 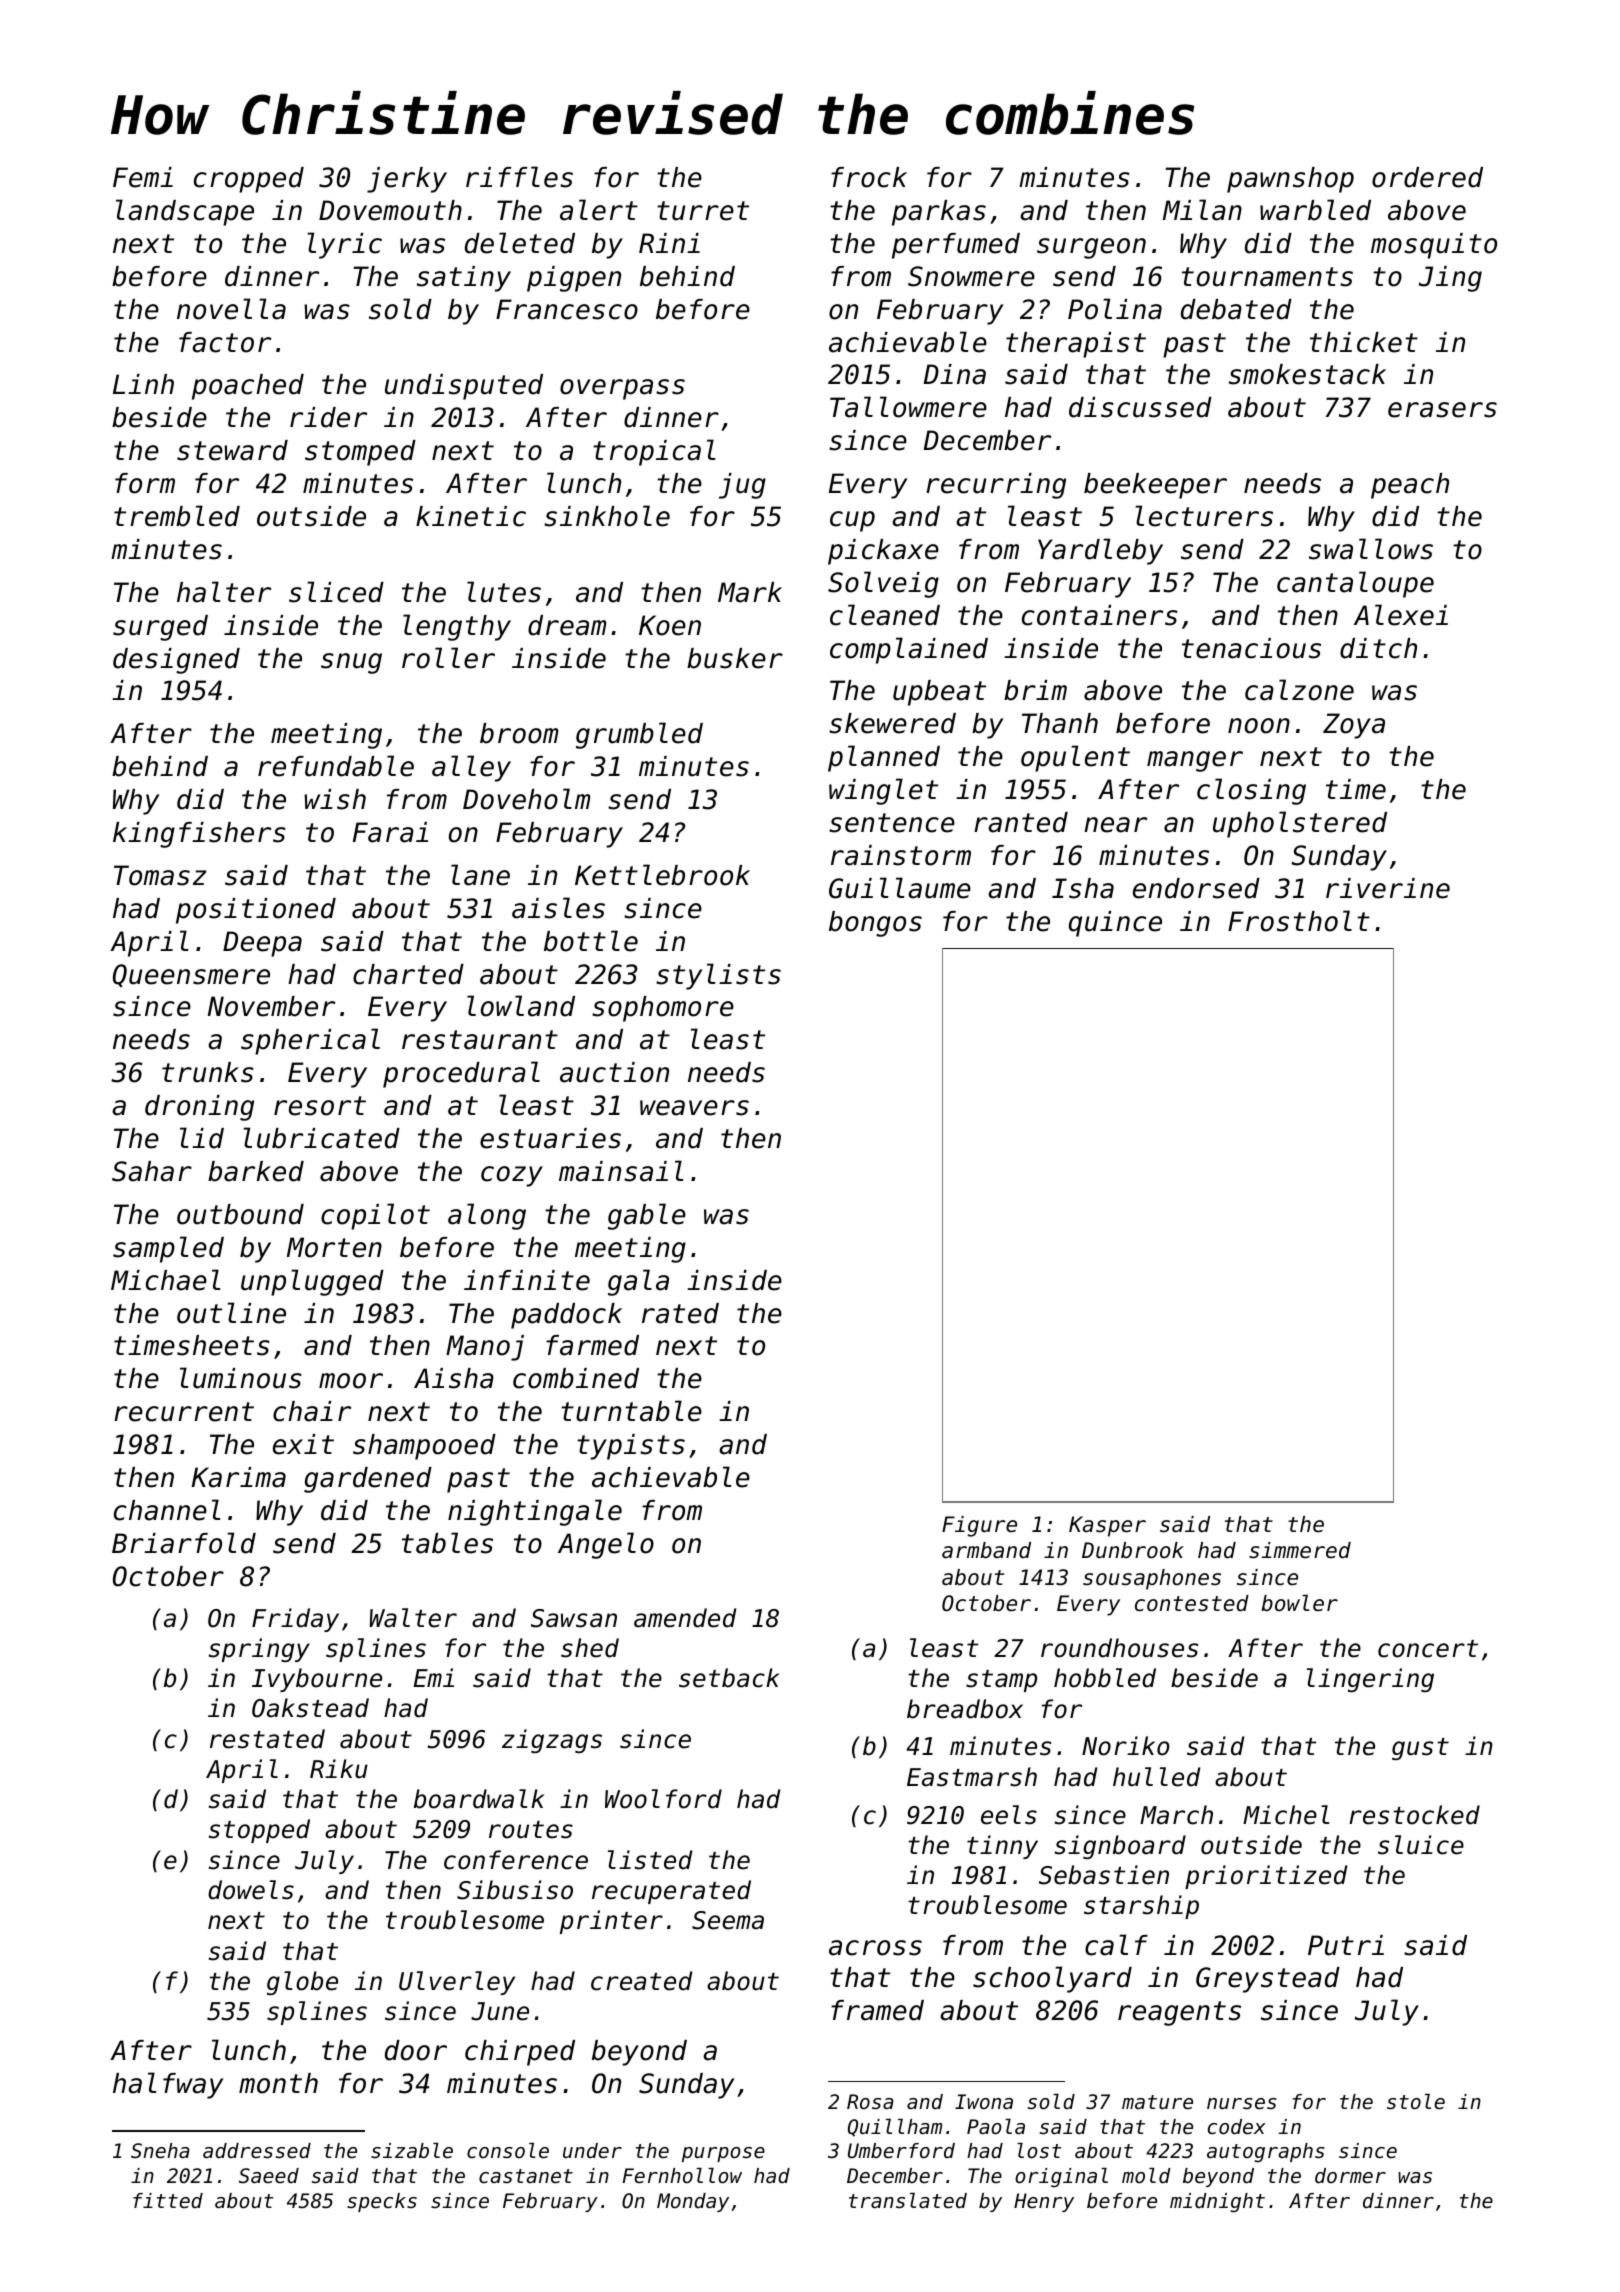 I want to click on gable, so click(x=647, y=1216).
